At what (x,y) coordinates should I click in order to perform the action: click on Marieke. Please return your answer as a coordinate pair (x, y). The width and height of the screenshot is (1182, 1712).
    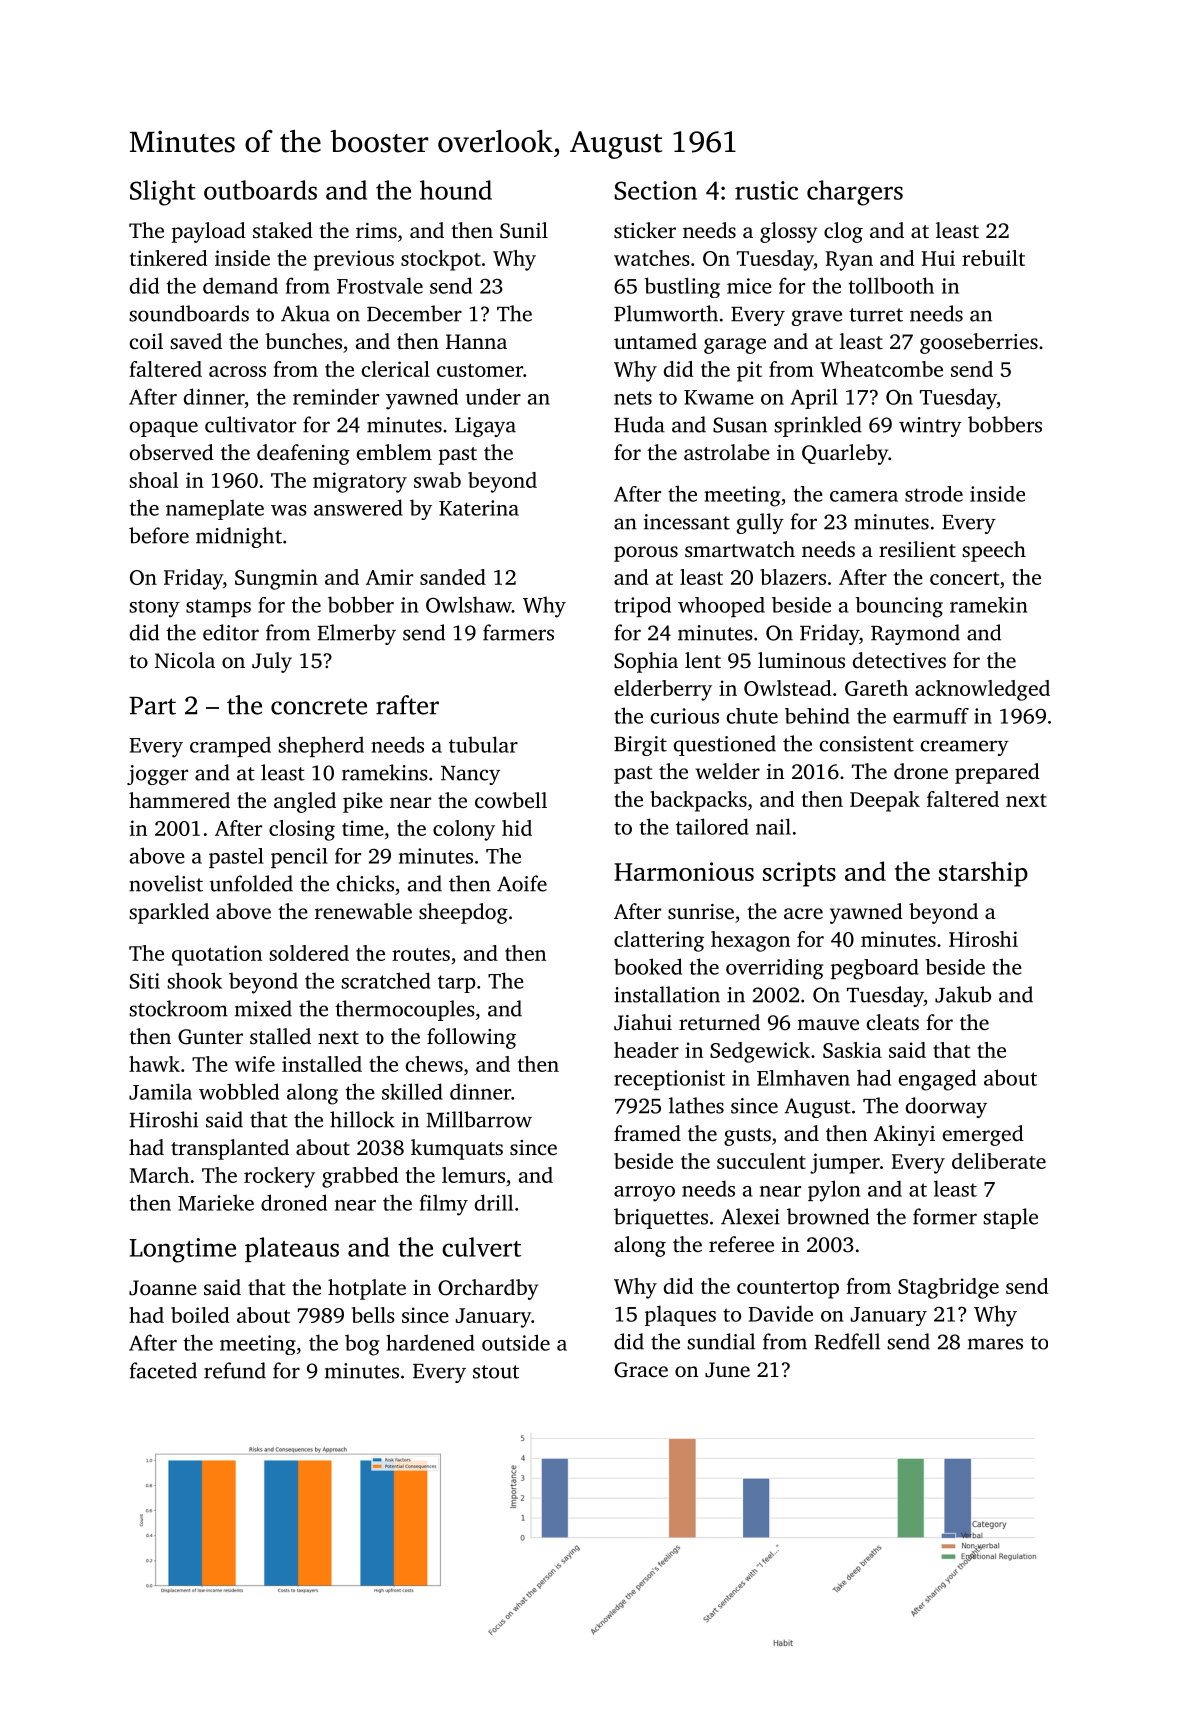
    Looking at the image, I should click on (216, 1202).
